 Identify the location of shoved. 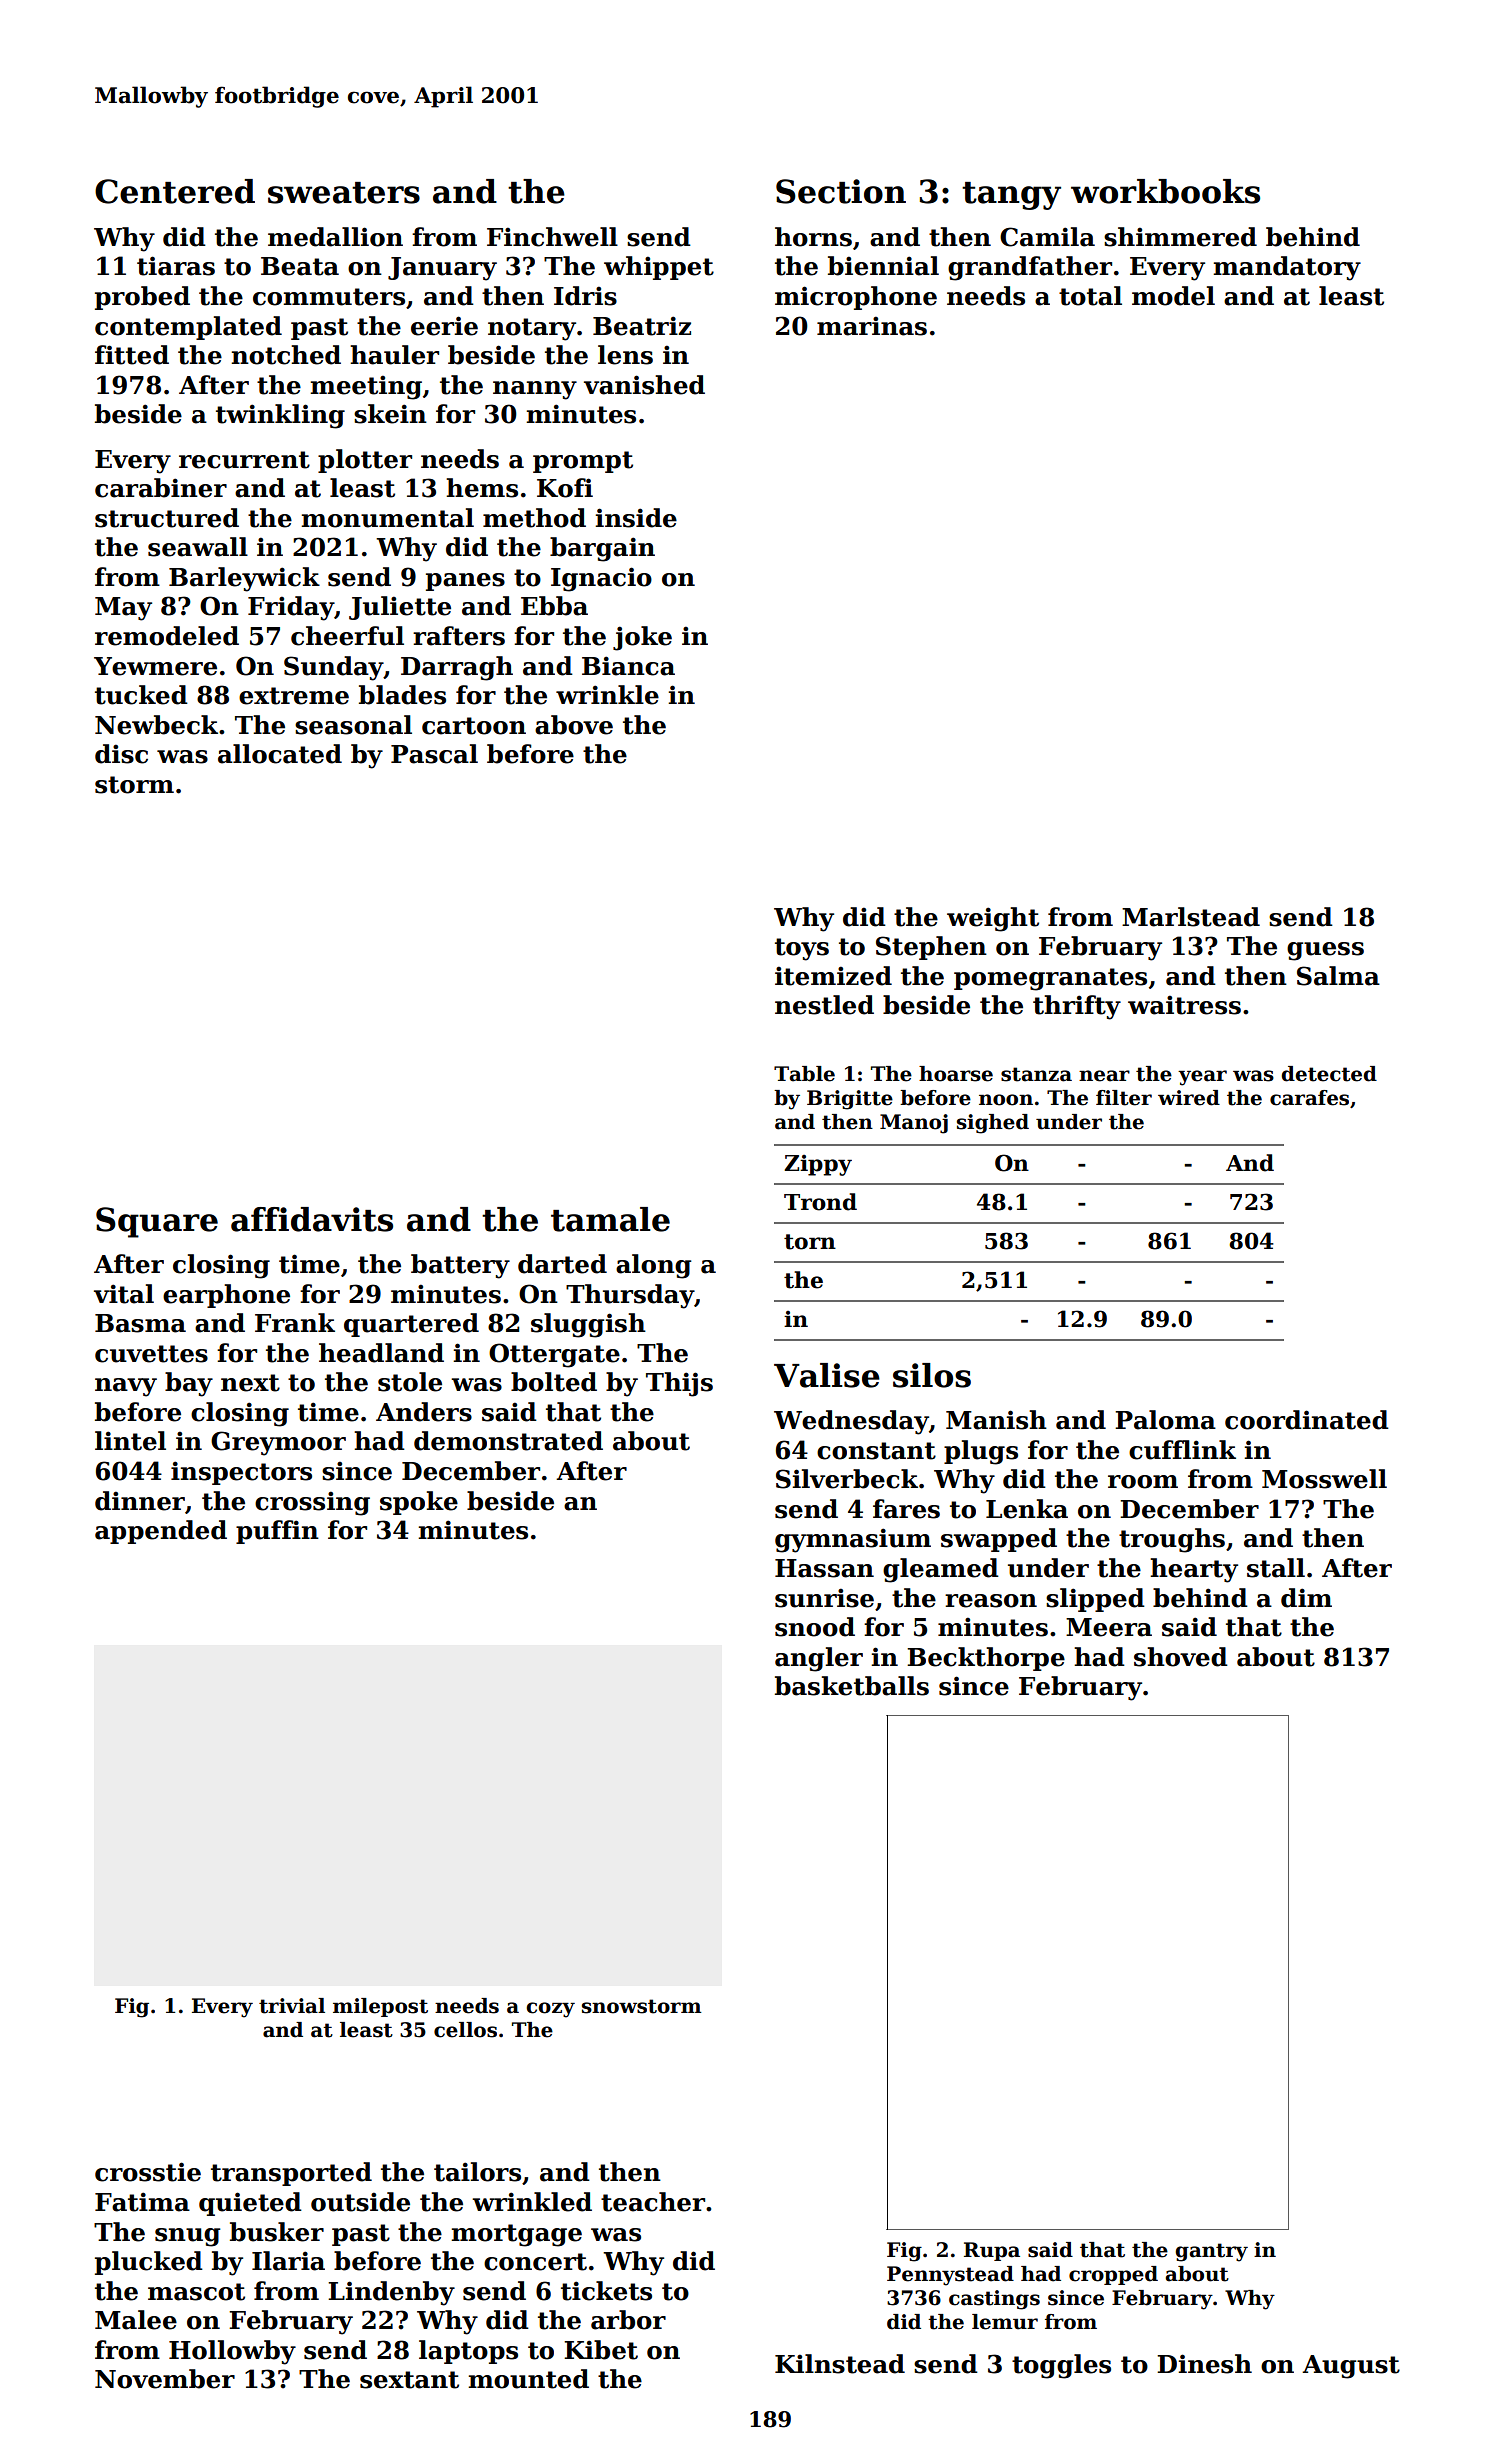
(1181, 1657).
